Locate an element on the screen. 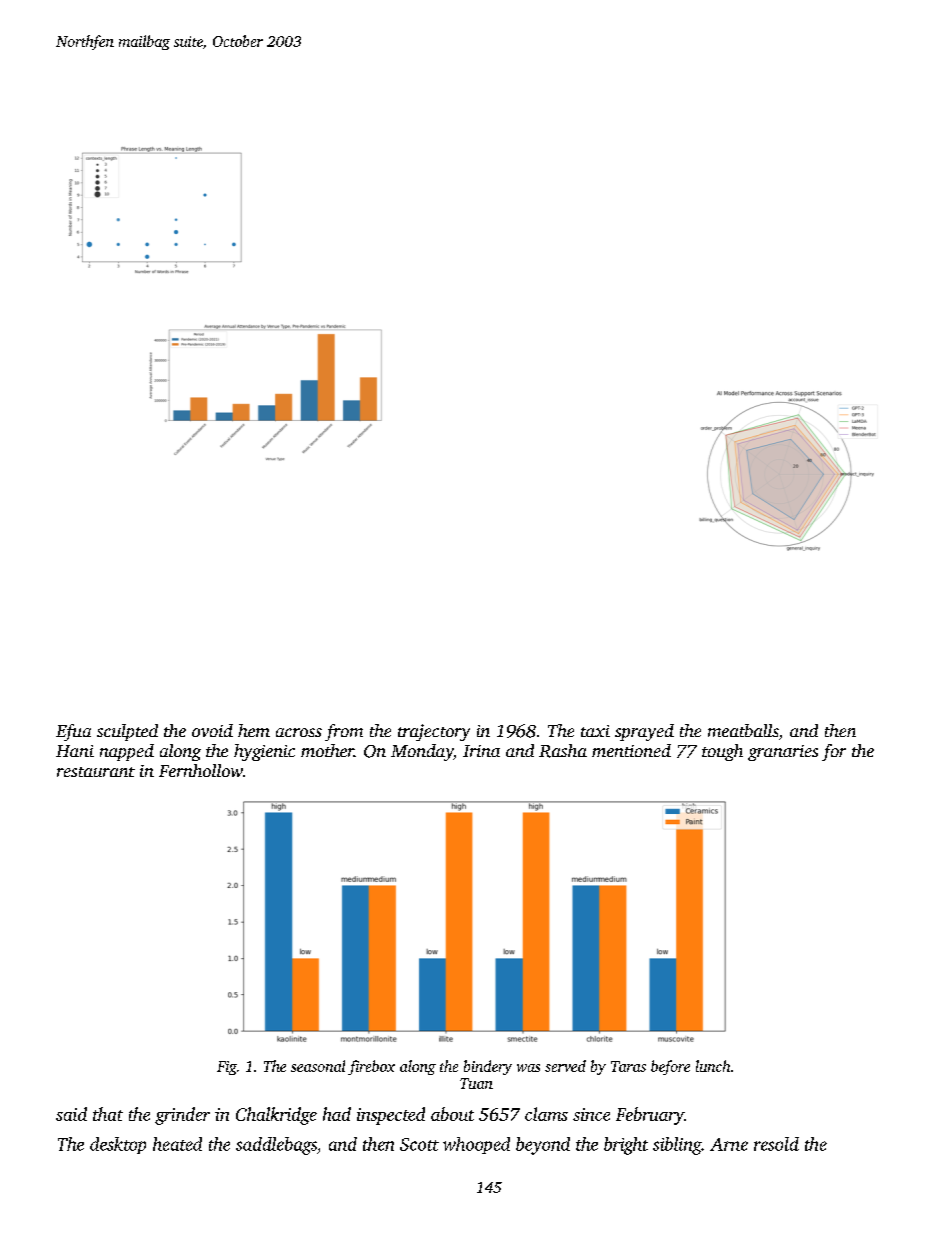 This screenshot has height=1233, width=952. trajectory is located at coordinates (434, 732).
